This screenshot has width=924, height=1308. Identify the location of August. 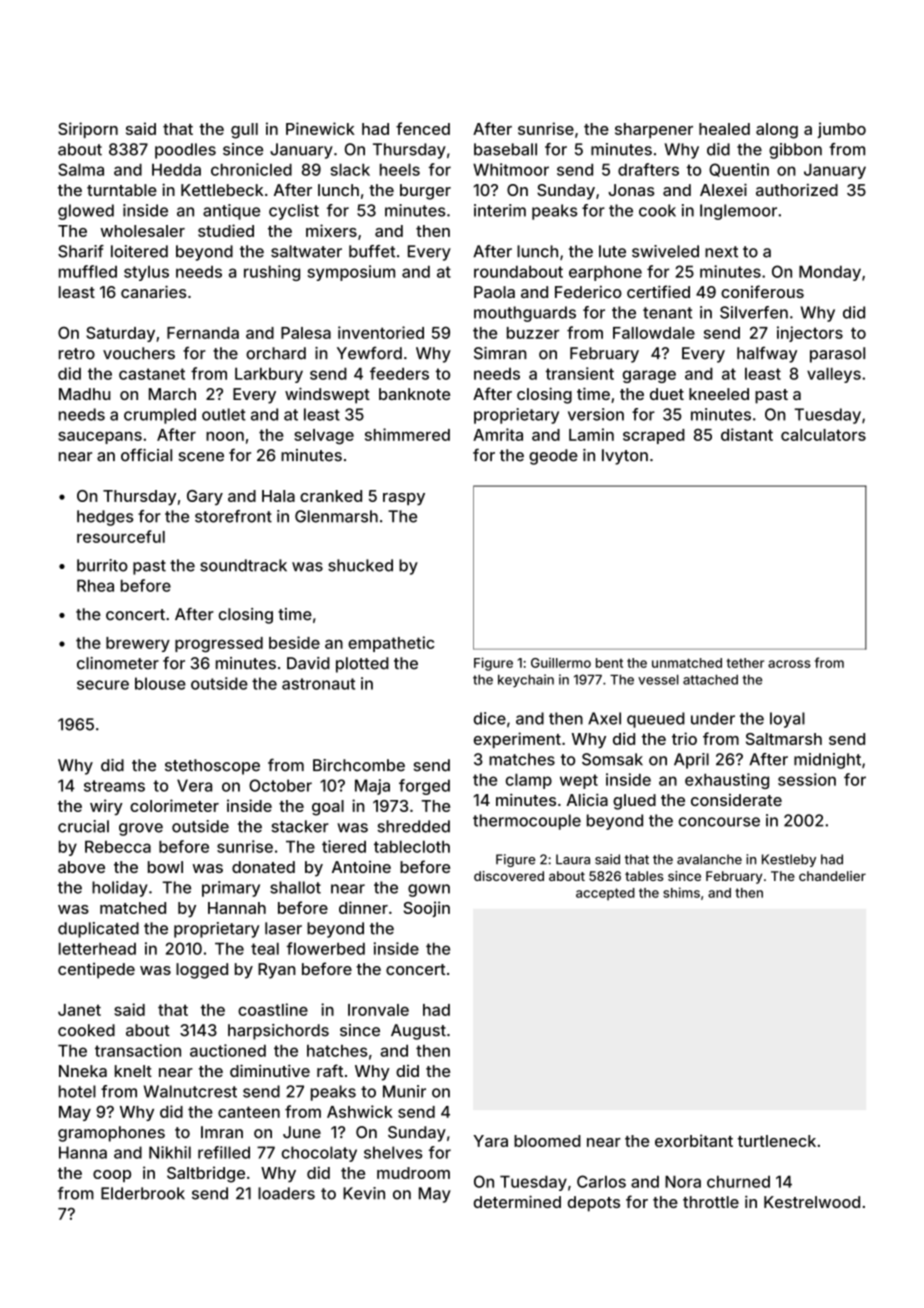
(418, 1032).
